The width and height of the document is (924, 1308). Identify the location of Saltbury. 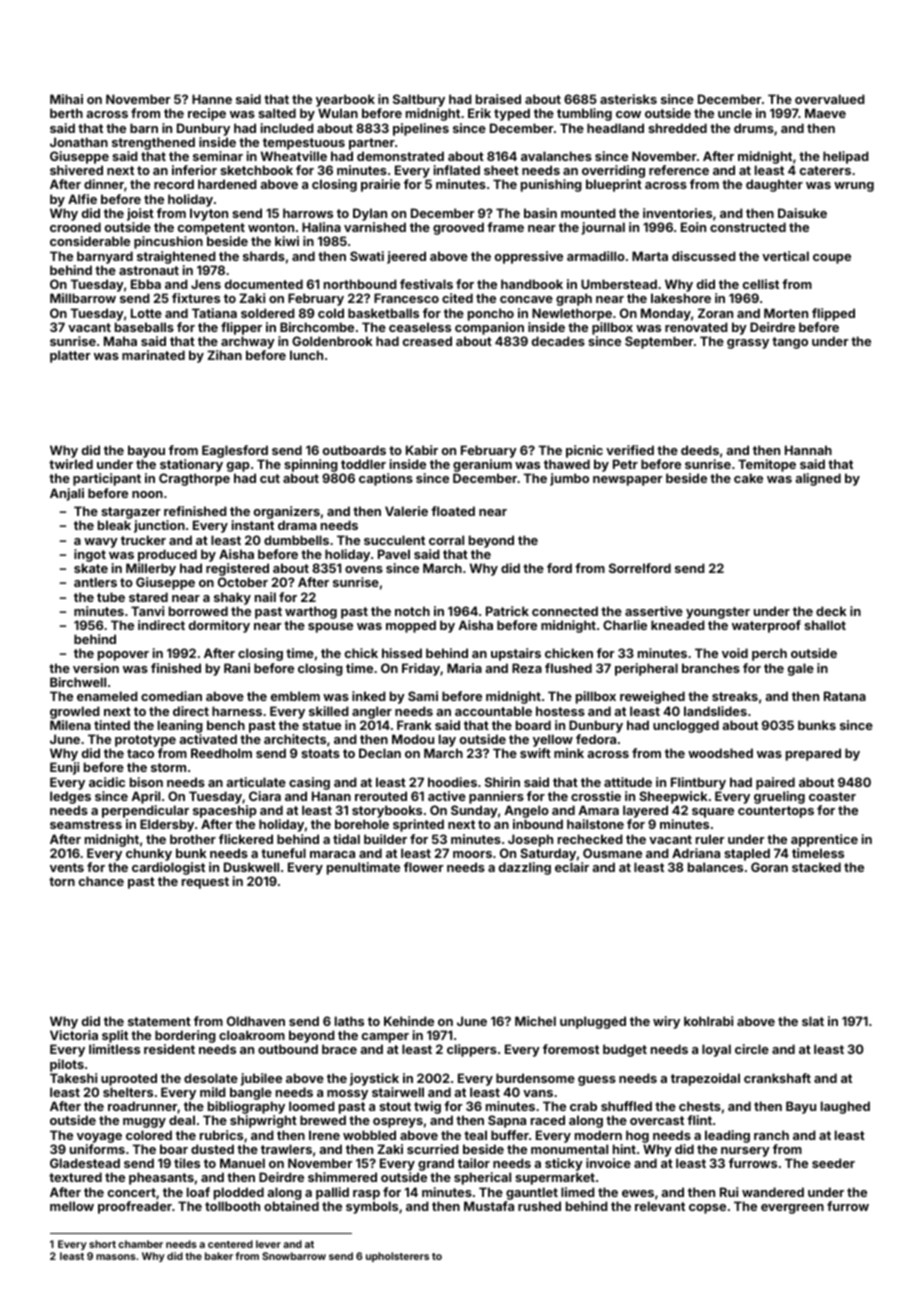
(419, 100).
